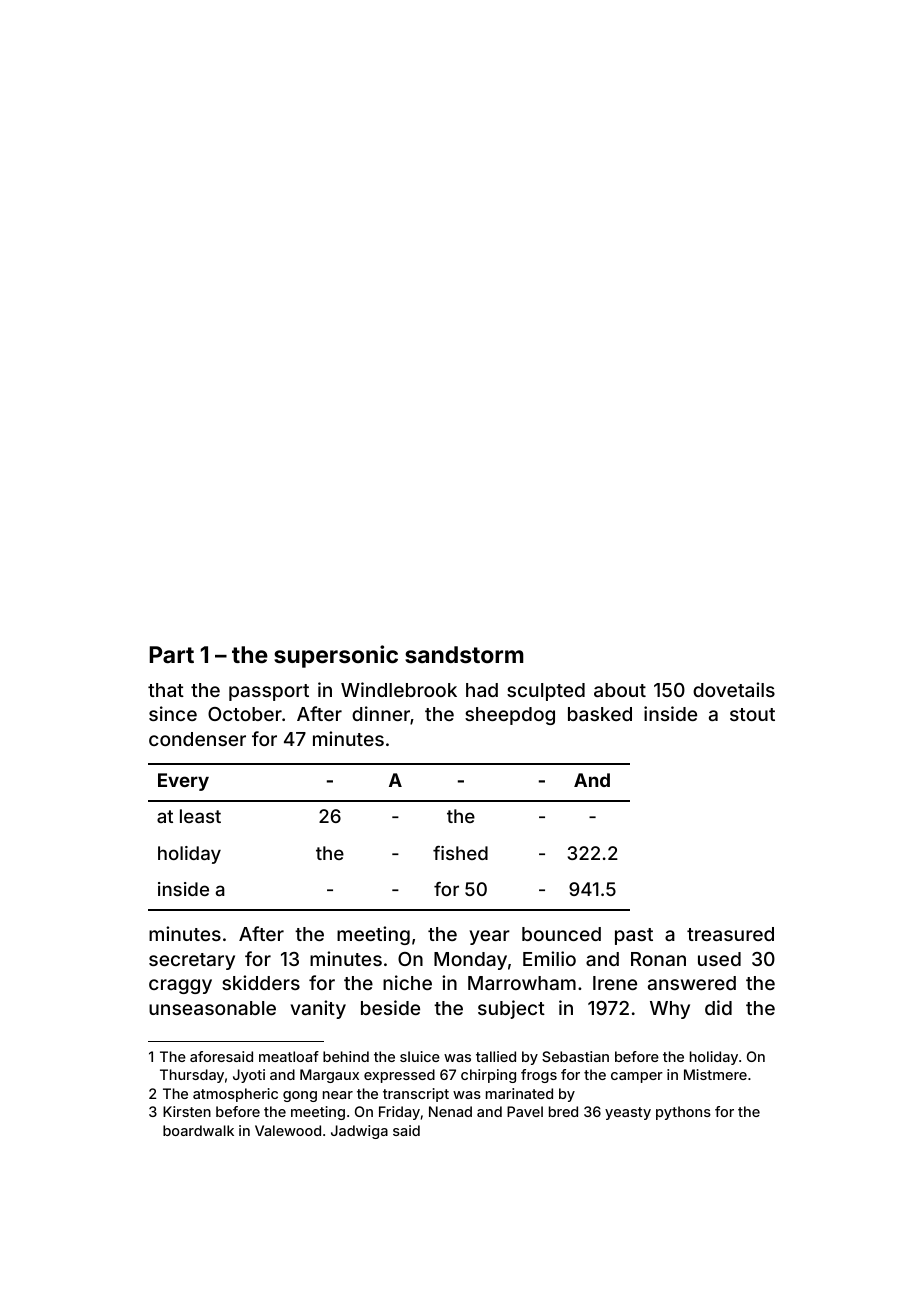  I want to click on sheepdog, so click(510, 716).
